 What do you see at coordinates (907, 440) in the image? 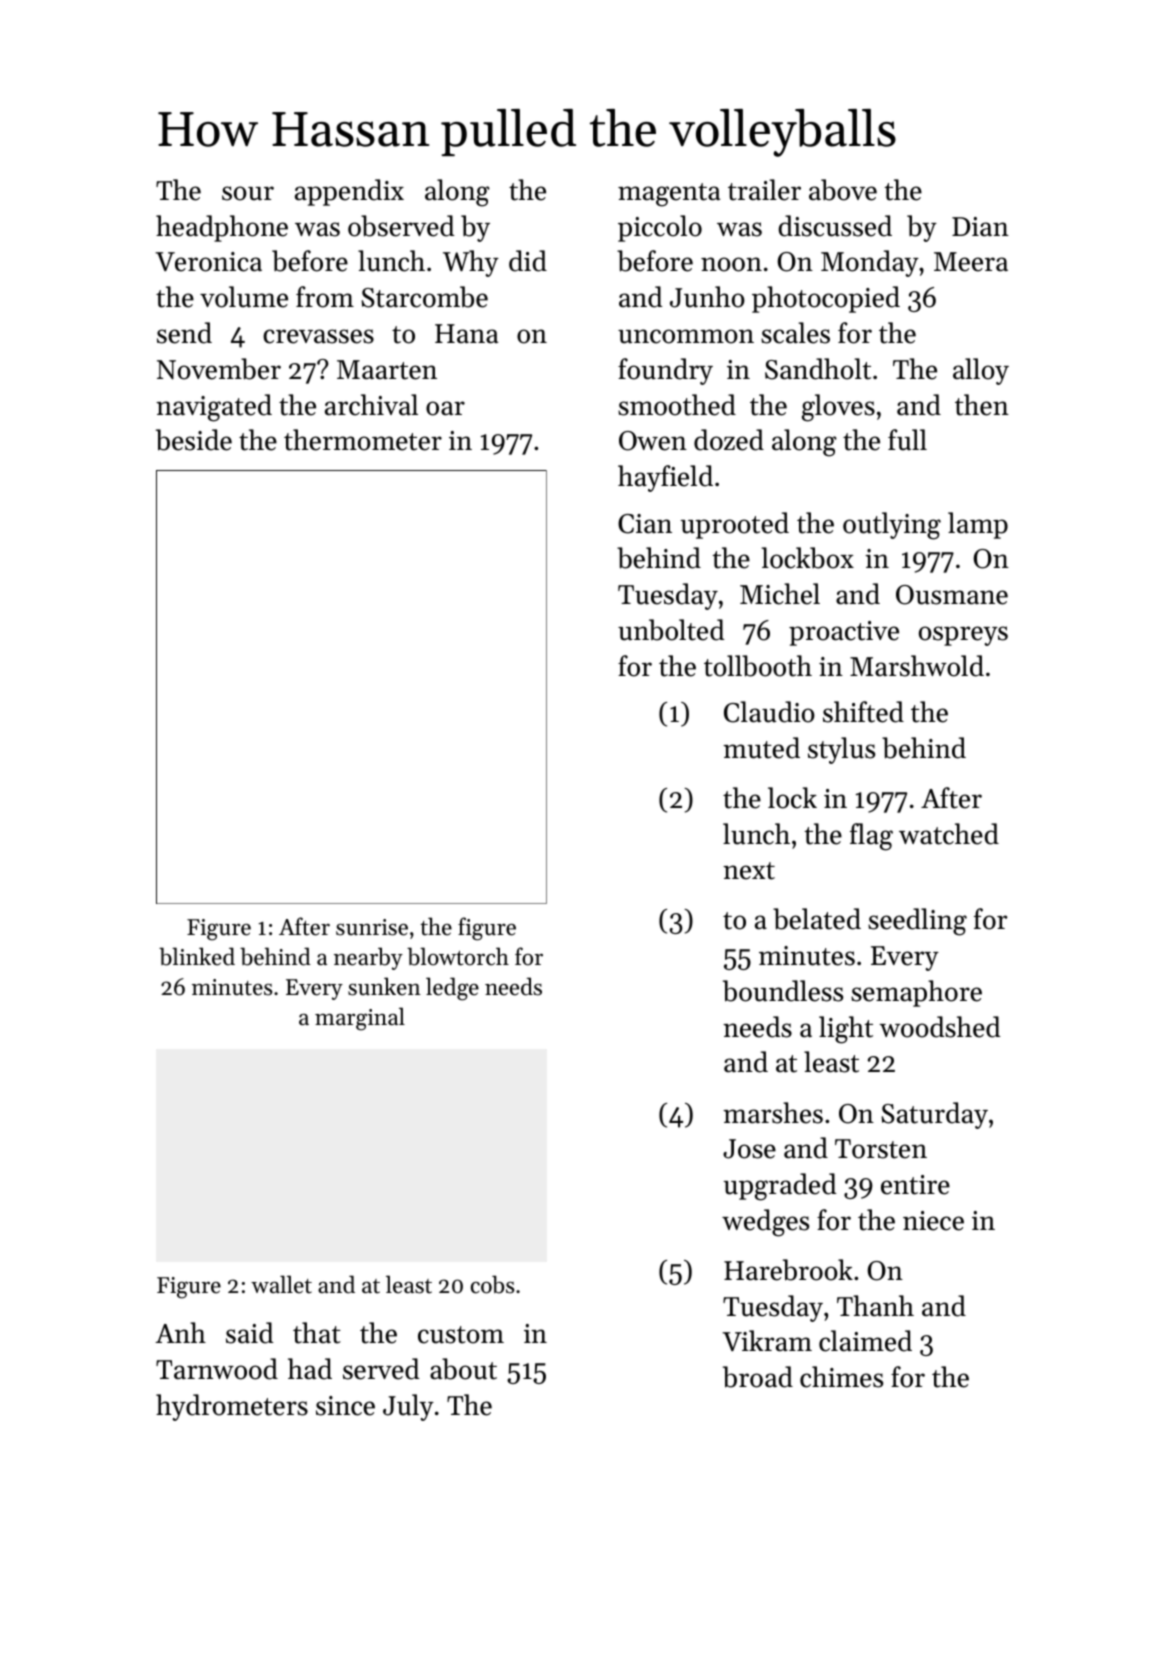
I see `full` at bounding box center [907, 440].
